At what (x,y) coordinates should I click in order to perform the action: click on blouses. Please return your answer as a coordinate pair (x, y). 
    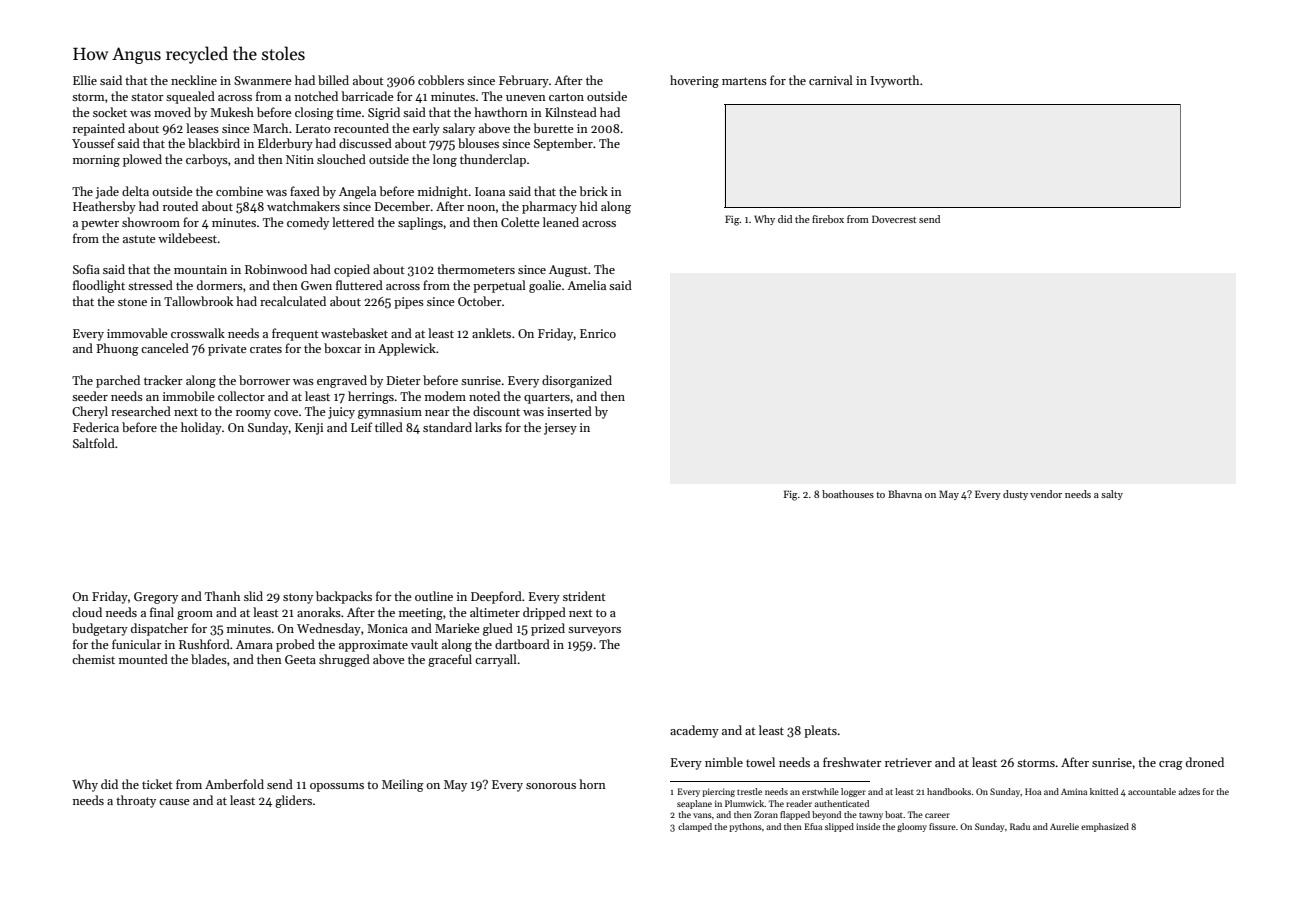
    Looking at the image, I should click on (478, 143).
